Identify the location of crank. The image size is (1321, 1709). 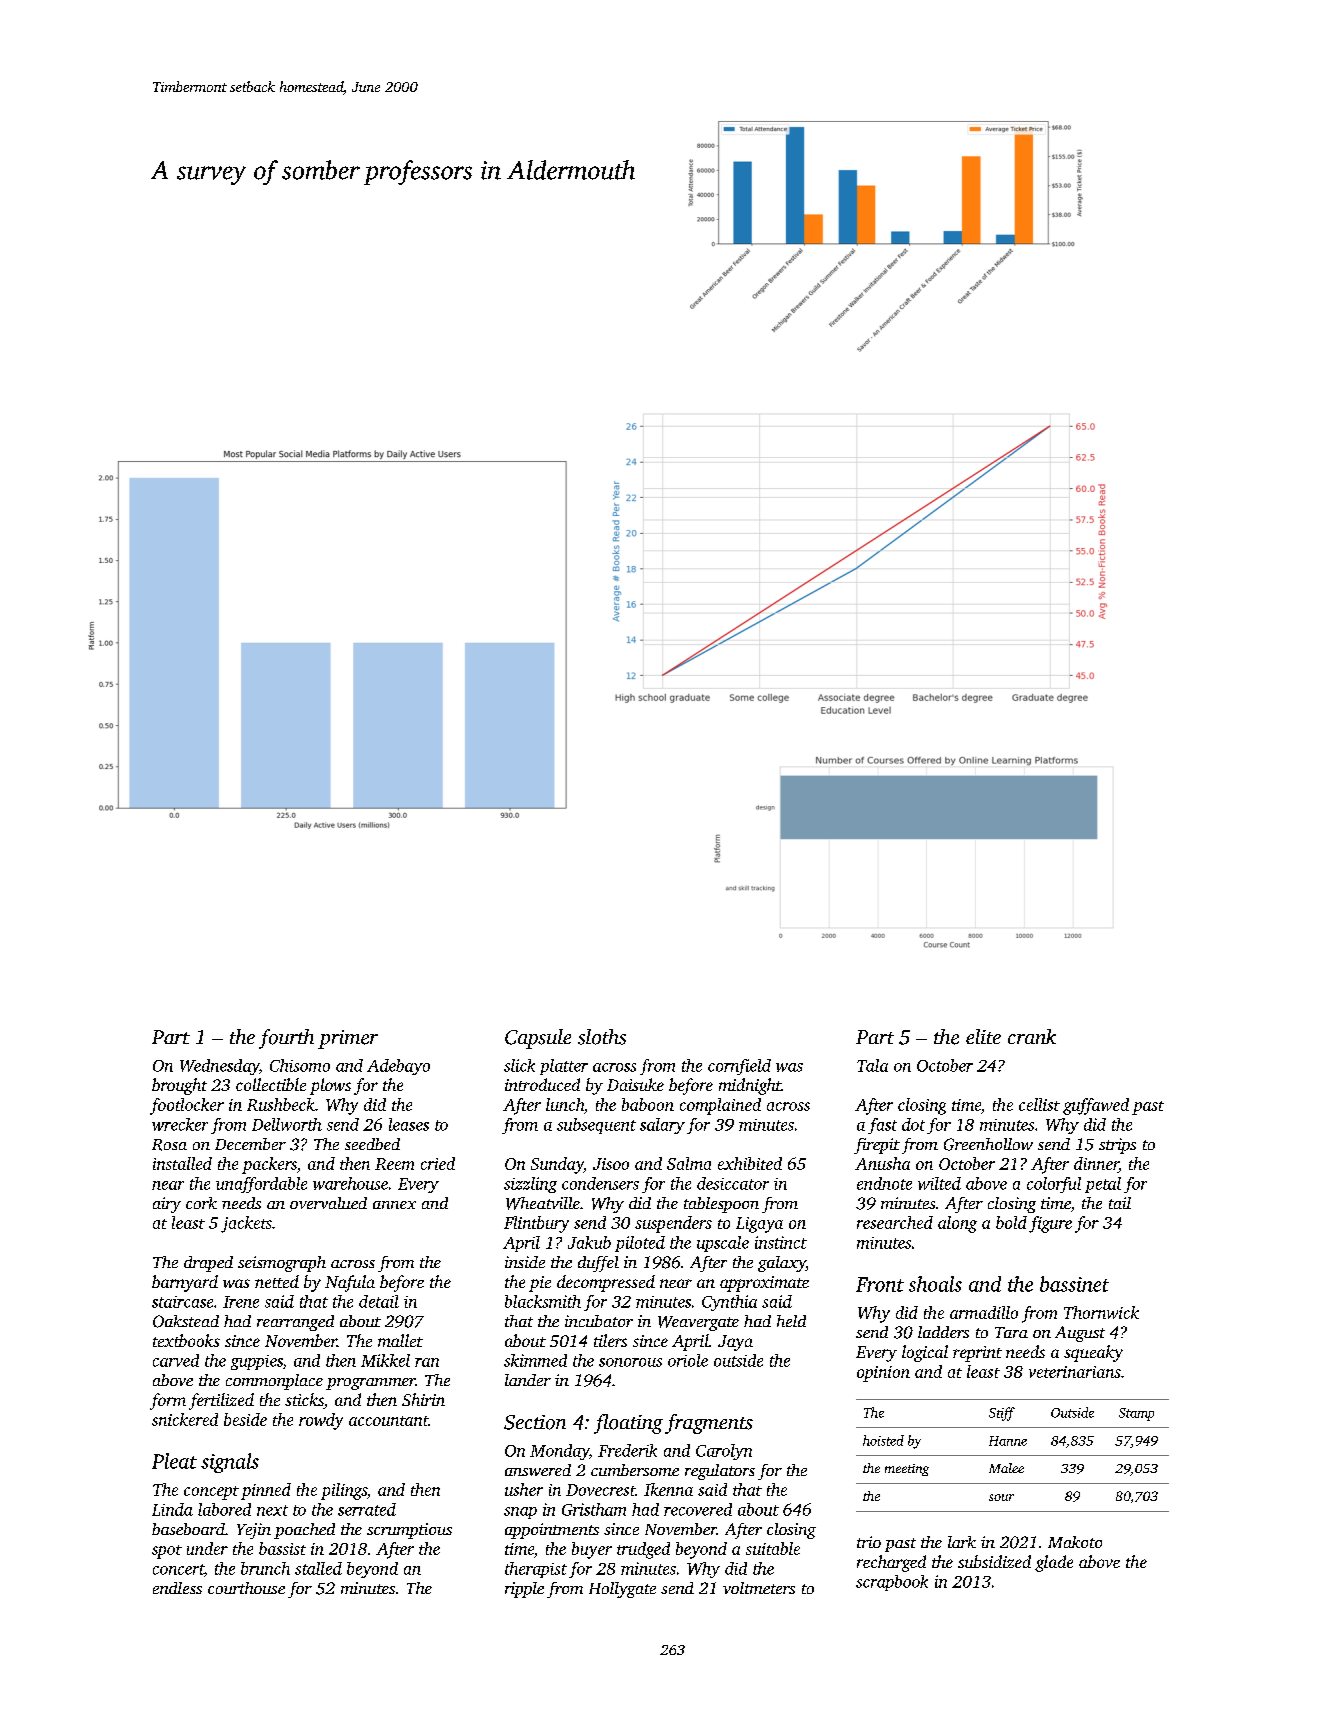
(1032, 1036).
